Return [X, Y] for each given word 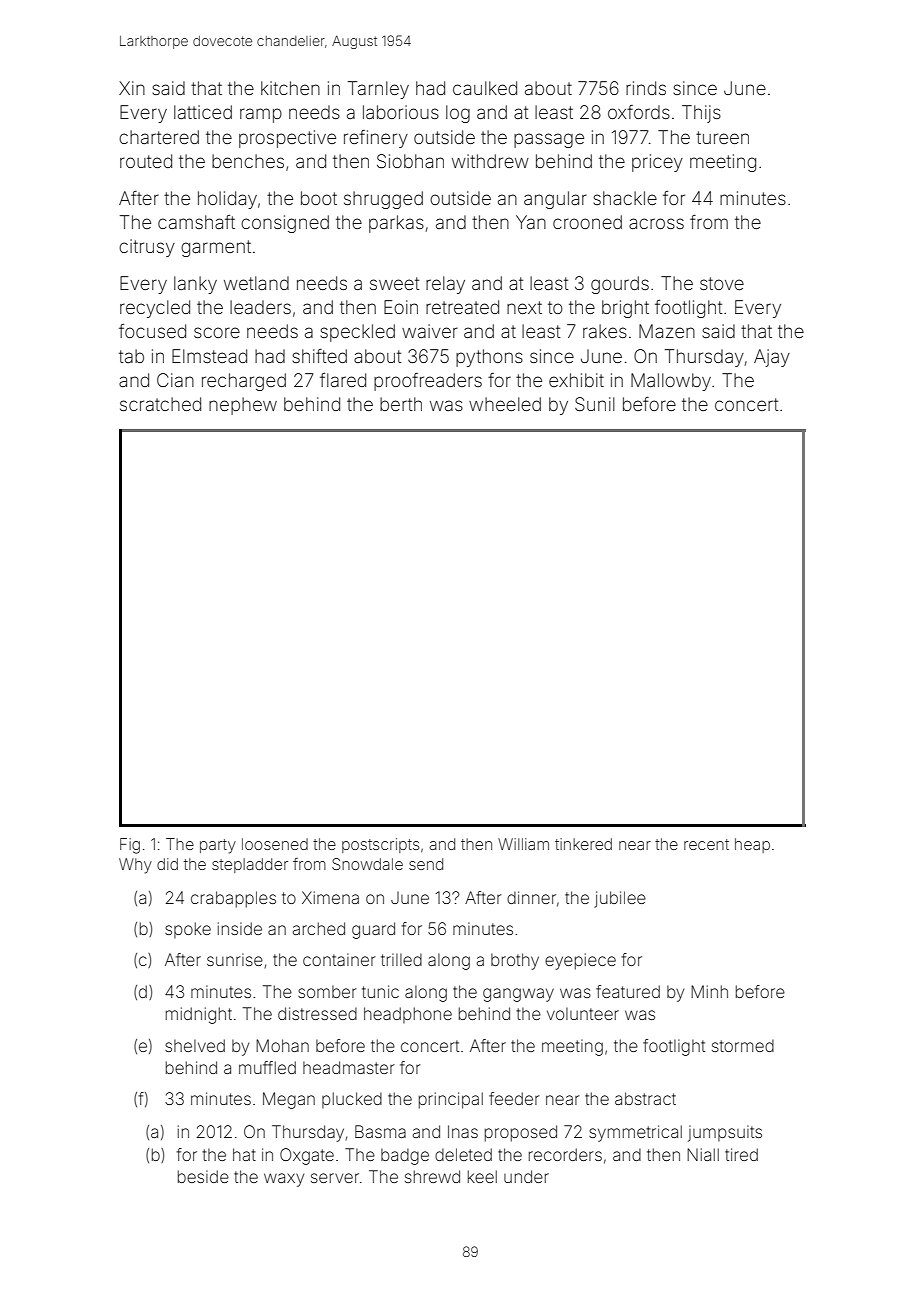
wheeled [505, 404]
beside [203, 1176]
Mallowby [671, 382]
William [523, 844]
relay [445, 285]
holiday [227, 200]
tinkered [583, 844]
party [218, 846]
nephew [243, 406]
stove [722, 283]
